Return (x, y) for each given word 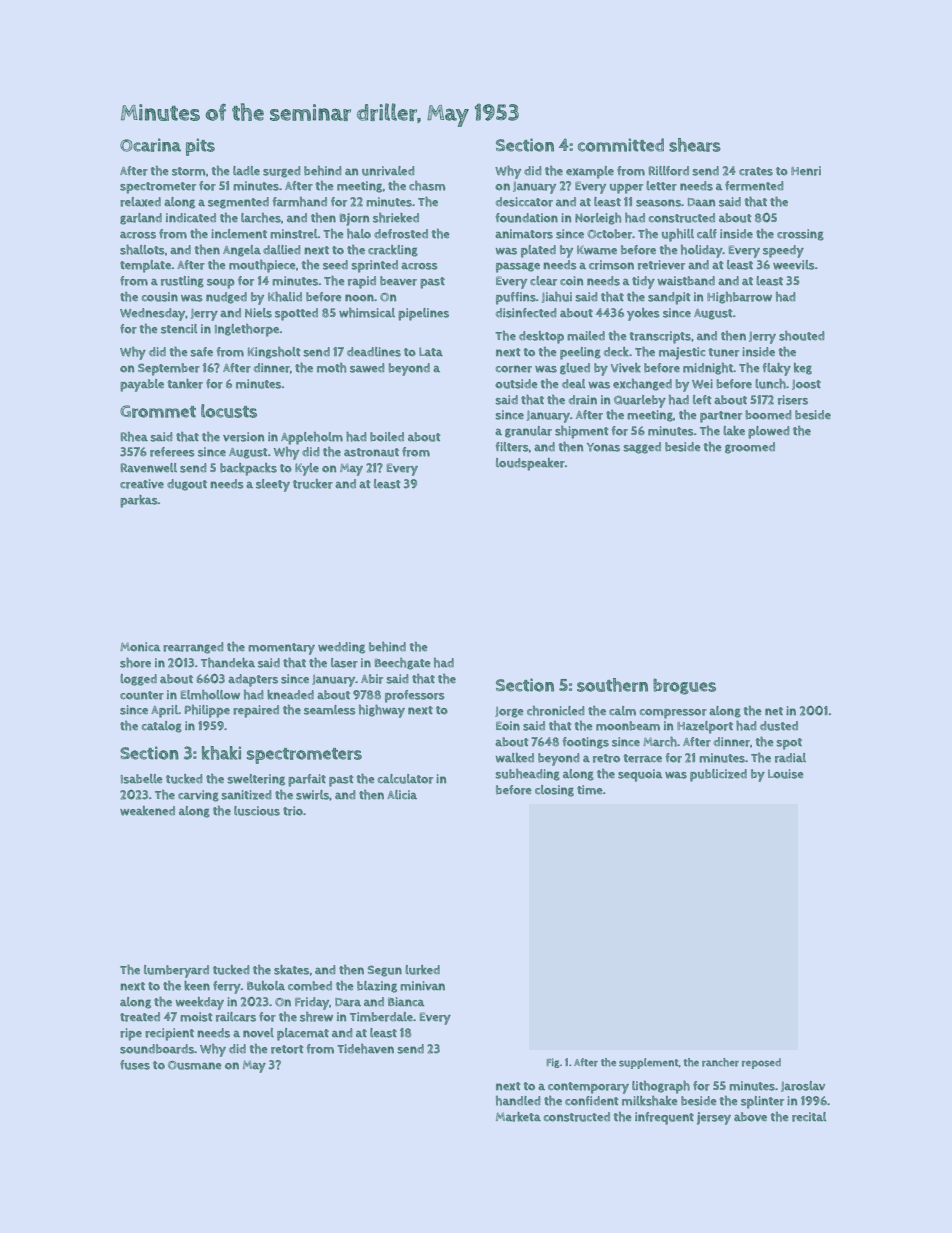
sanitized (246, 795)
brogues (684, 687)
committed (621, 145)
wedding (341, 648)
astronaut (371, 452)
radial (790, 758)
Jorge (509, 712)
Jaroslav (803, 1086)
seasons (658, 203)
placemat (303, 1034)
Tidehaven (365, 1049)
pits (200, 147)
